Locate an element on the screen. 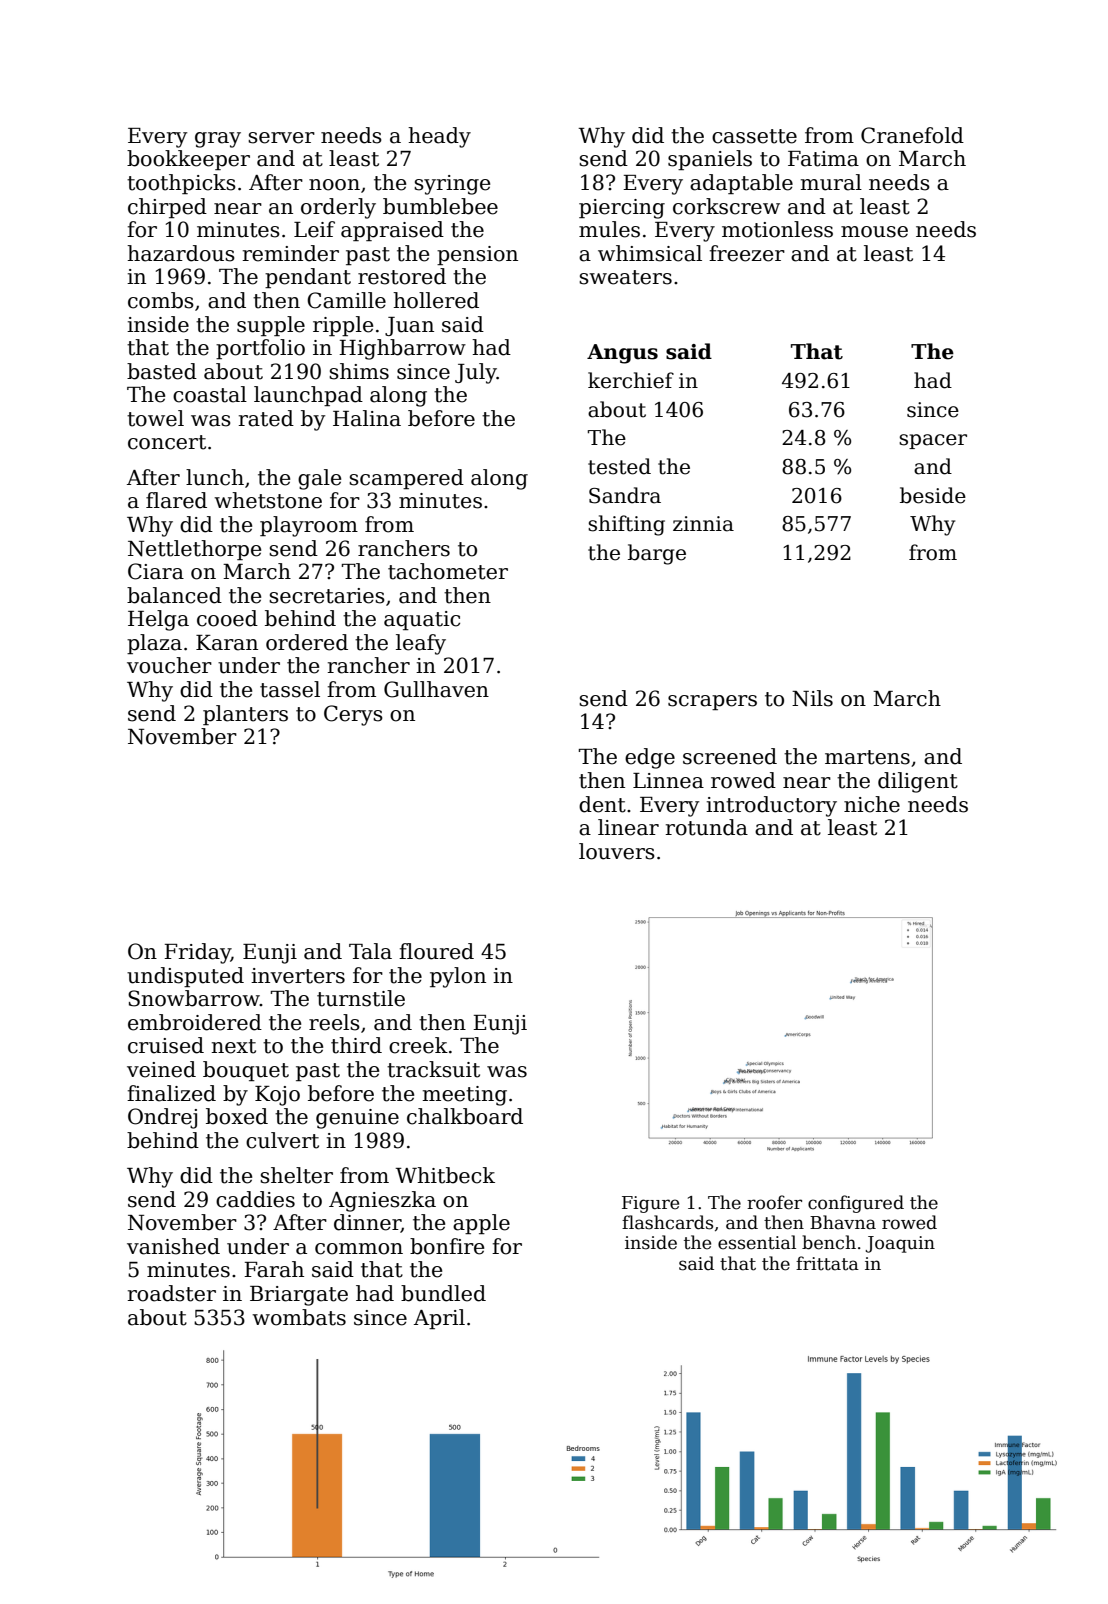 This screenshot has height=1604, width=1108. pylon is located at coordinates (458, 977).
